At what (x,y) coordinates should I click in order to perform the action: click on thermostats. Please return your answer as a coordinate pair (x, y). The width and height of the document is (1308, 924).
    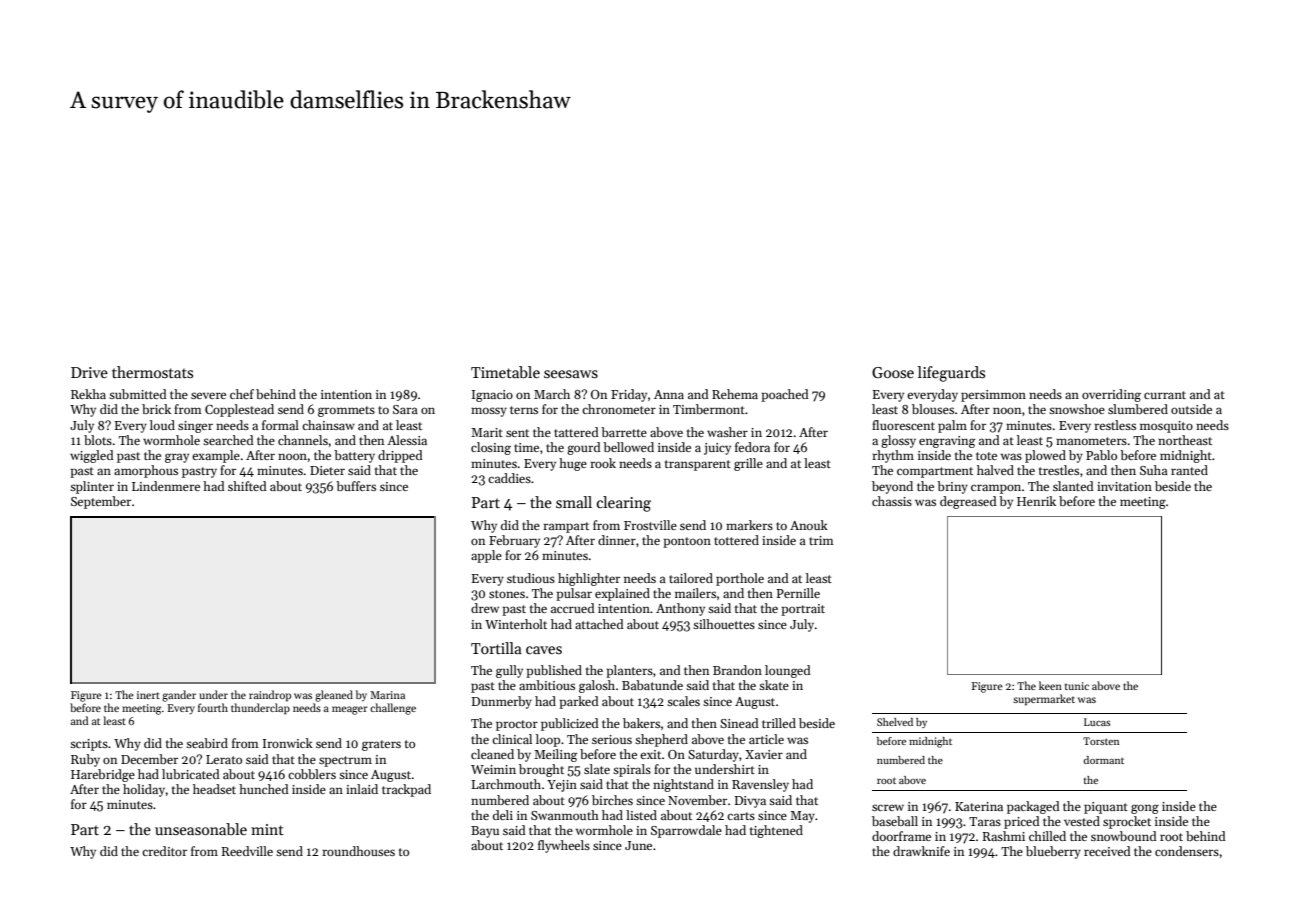
    Looking at the image, I should click on (152, 372).
